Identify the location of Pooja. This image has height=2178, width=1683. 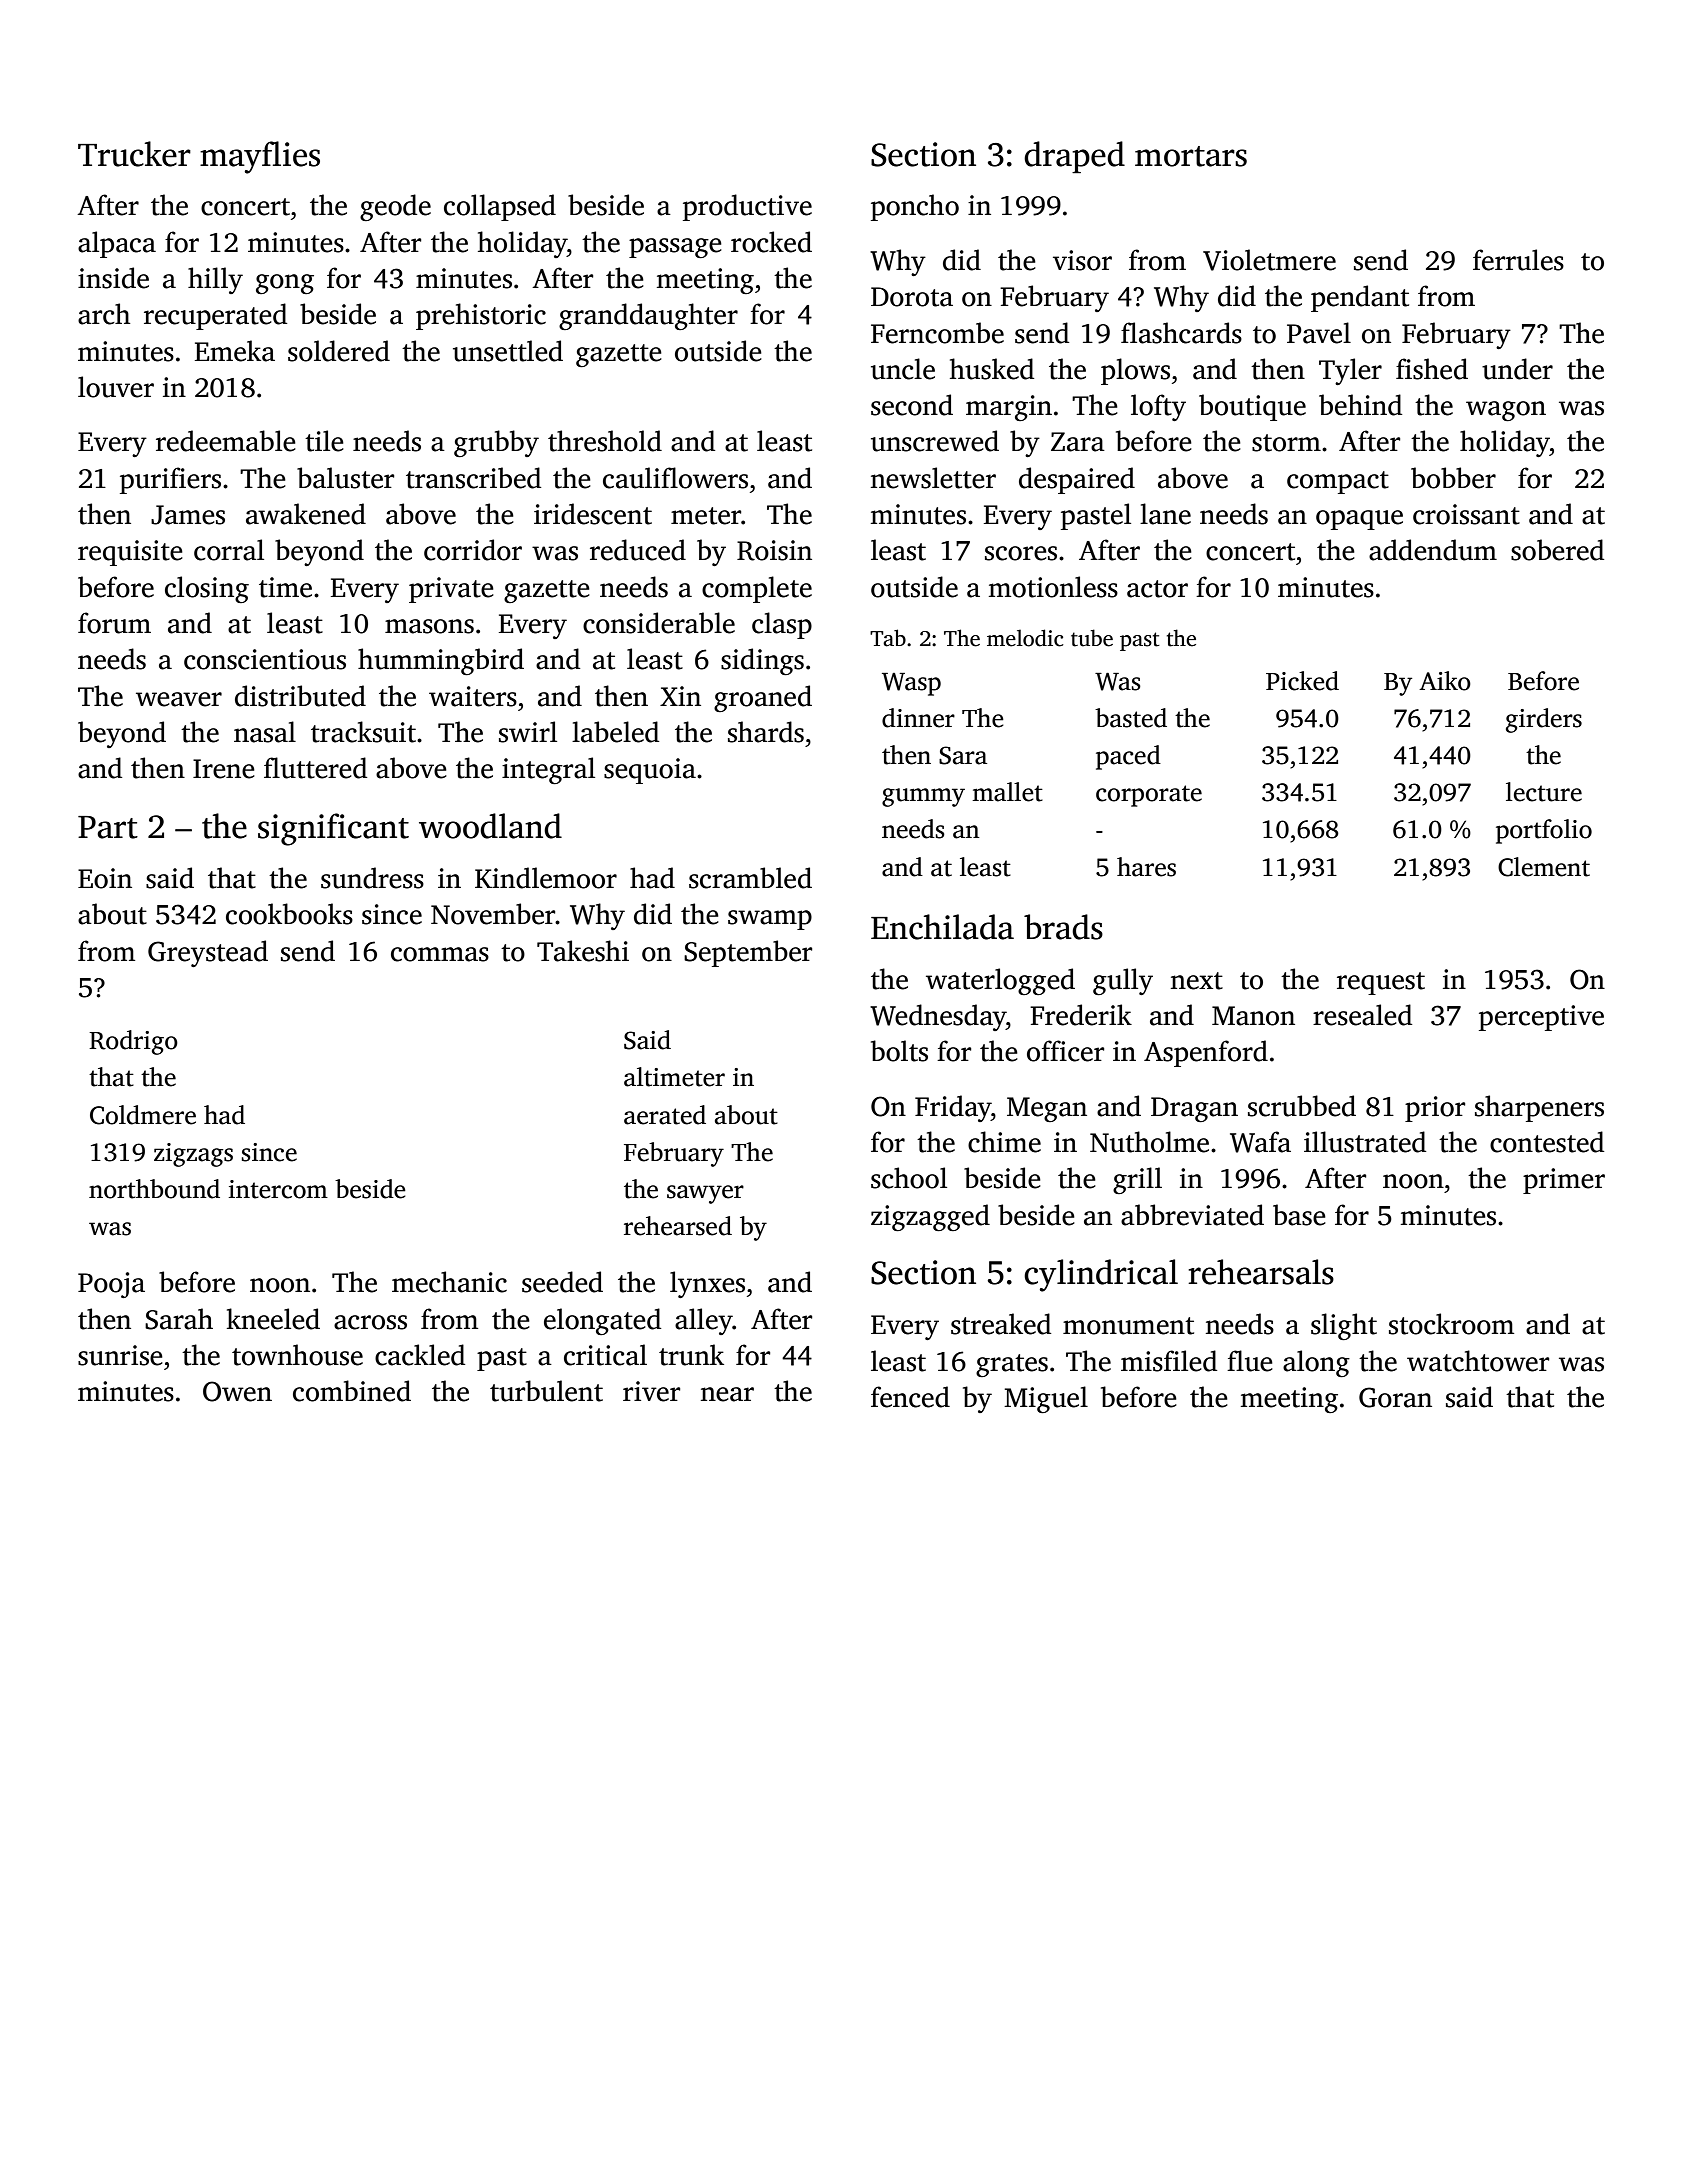
(111, 1285).
